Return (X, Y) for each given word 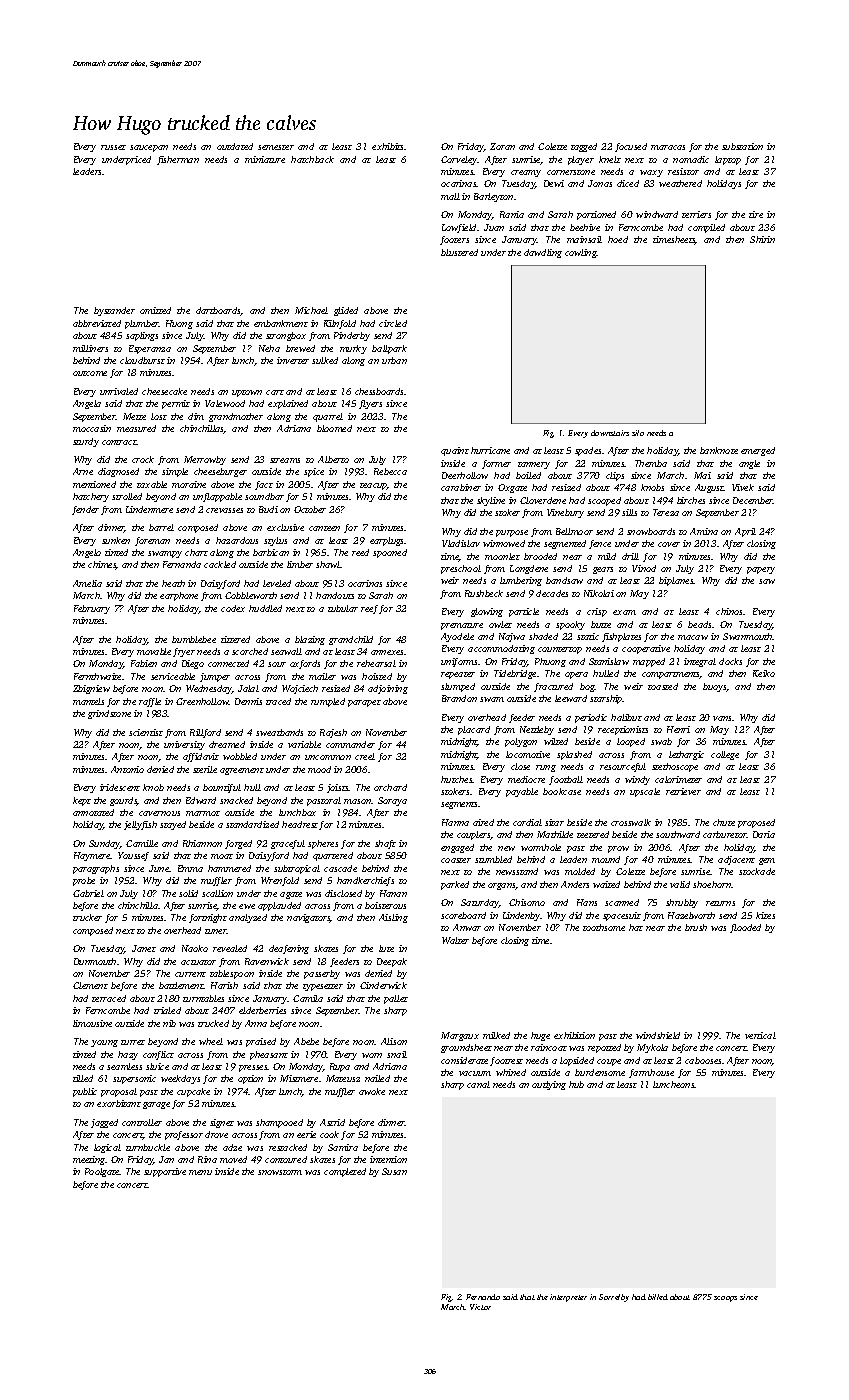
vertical (760, 1035)
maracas (668, 147)
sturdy (86, 442)
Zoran (502, 146)
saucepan (149, 148)
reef (369, 609)
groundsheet (466, 1048)
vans (723, 718)
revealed (230, 948)
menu (200, 1172)
